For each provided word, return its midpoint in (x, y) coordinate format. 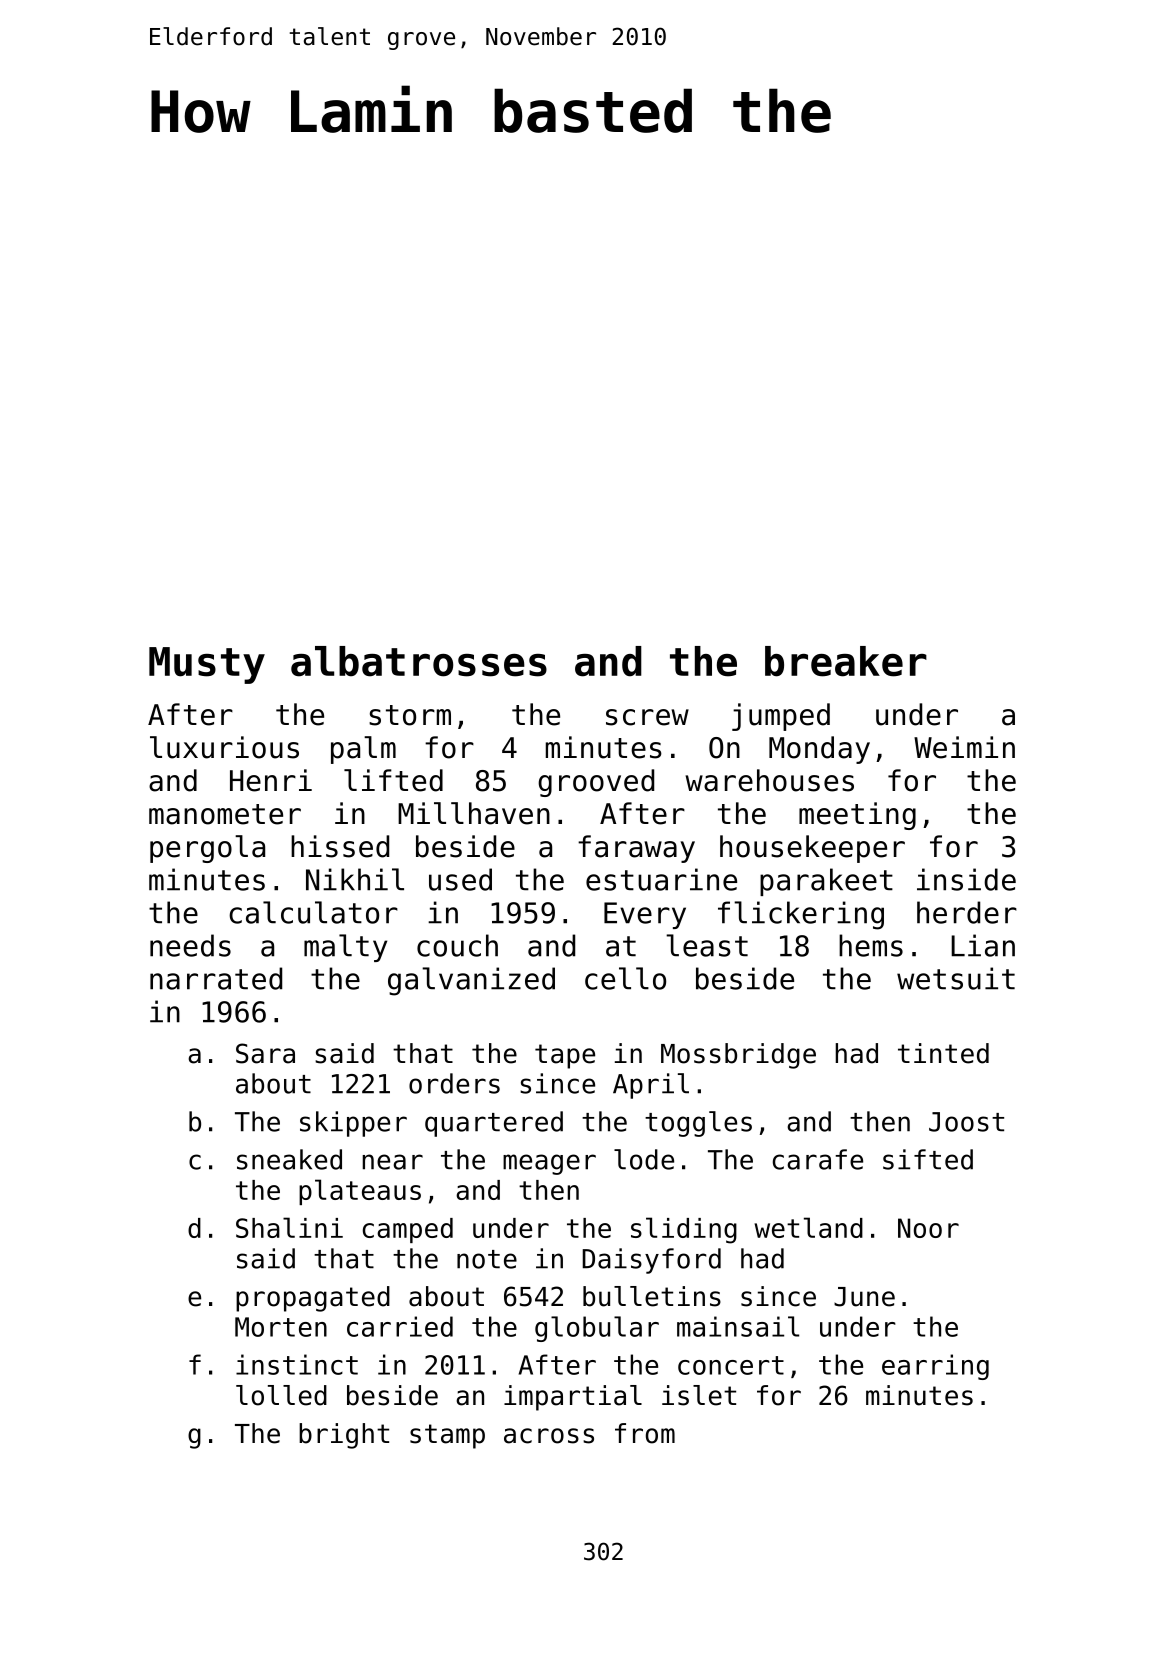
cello (625, 978)
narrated (216, 978)
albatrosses (419, 661)
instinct (297, 1364)
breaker (846, 661)
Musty (207, 665)
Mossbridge (738, 1056)
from (645, 1433)
